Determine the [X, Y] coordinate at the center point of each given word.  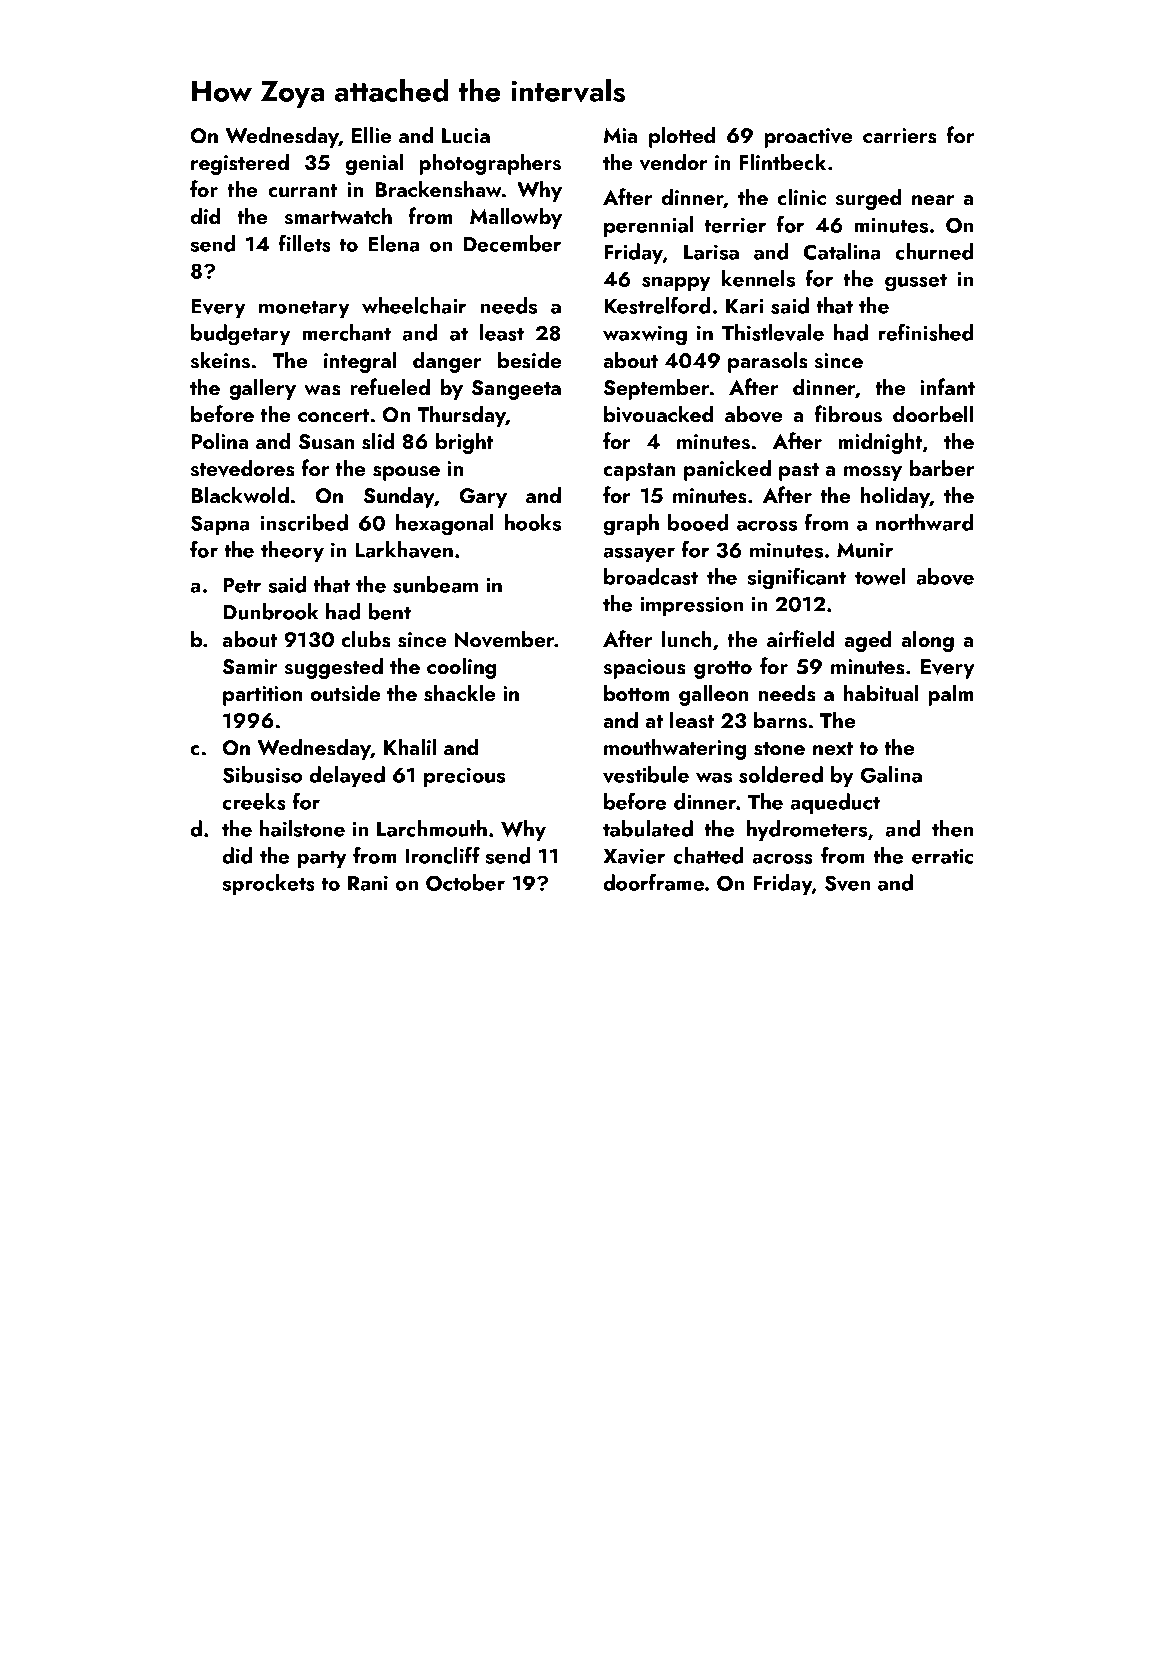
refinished [925, 332]
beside [529, 360]
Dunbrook [271, 611]
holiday [895, 497]
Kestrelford [657, 305]
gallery [262, 389]
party [322, 859]
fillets [305, 243]
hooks [533, 522]
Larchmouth [432, 828]
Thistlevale [773, 332]
